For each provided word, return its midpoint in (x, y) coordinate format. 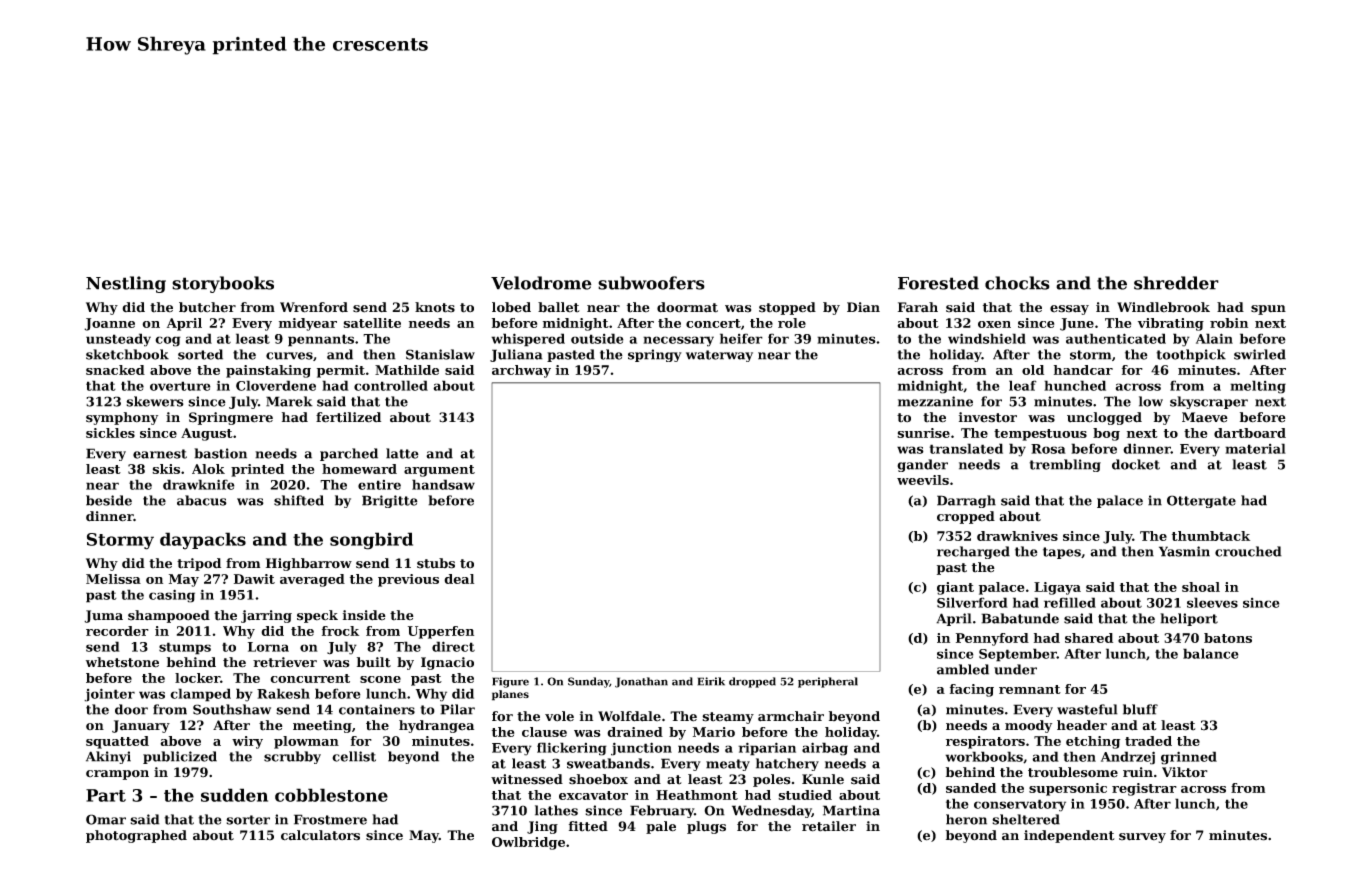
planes (510, 695)
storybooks (223, 284)
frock (340, 631)
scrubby (292, 757)
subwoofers (651, 283)
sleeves (1212, 602)
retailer (829, 826)
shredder (1176, 283)
